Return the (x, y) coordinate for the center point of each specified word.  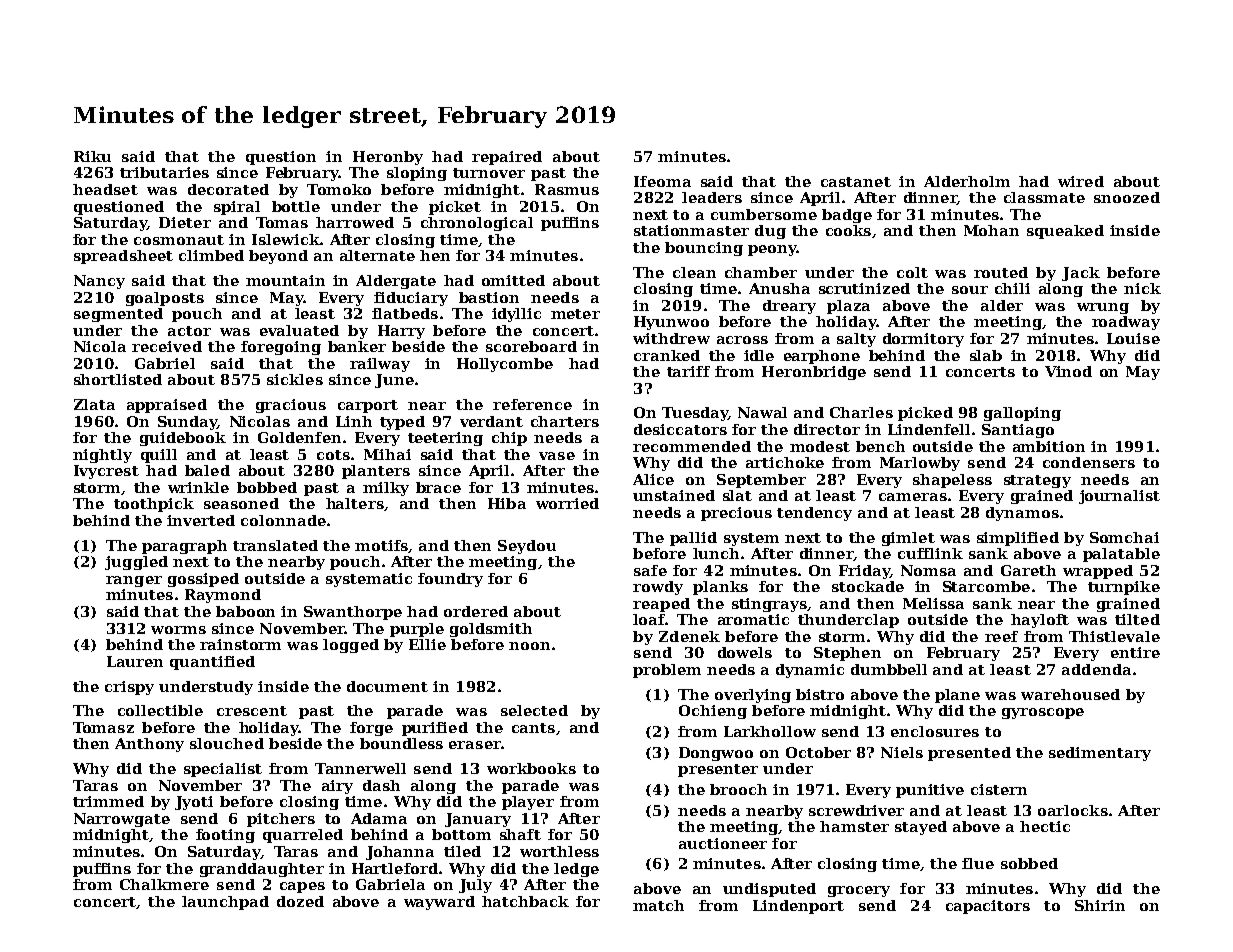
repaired (507, 158)
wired (1081, 181)
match (658, 905)
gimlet (908, 539)
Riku (92, 156)
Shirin (1100, 905)
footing (225, 836)
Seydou (527, 547)
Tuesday (695, 414)
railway (380, 365)
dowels (745, 652)
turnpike (1124, 588)
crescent (252, 711)
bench (880, 446)
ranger (134, 581)
